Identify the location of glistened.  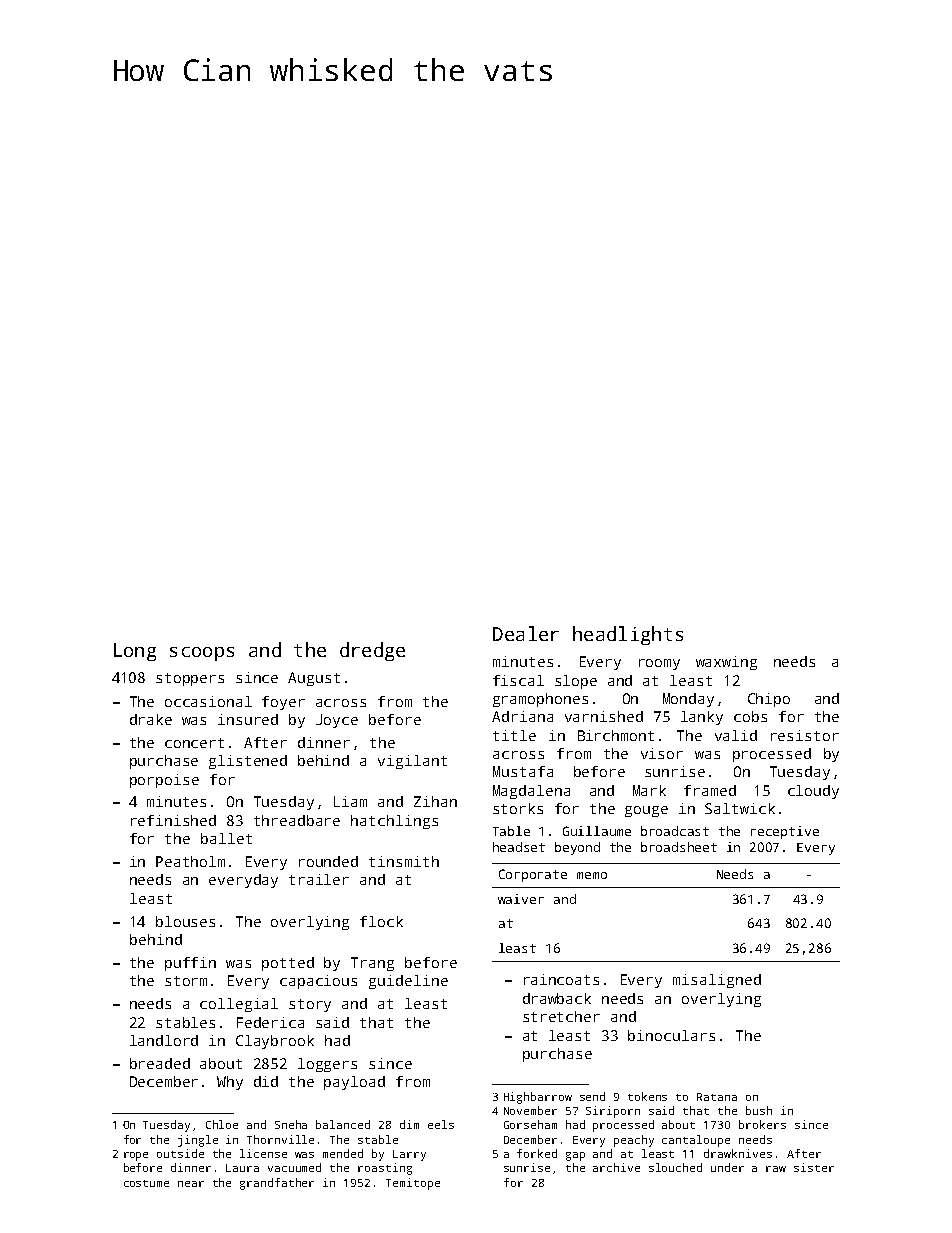
(248, 762).
